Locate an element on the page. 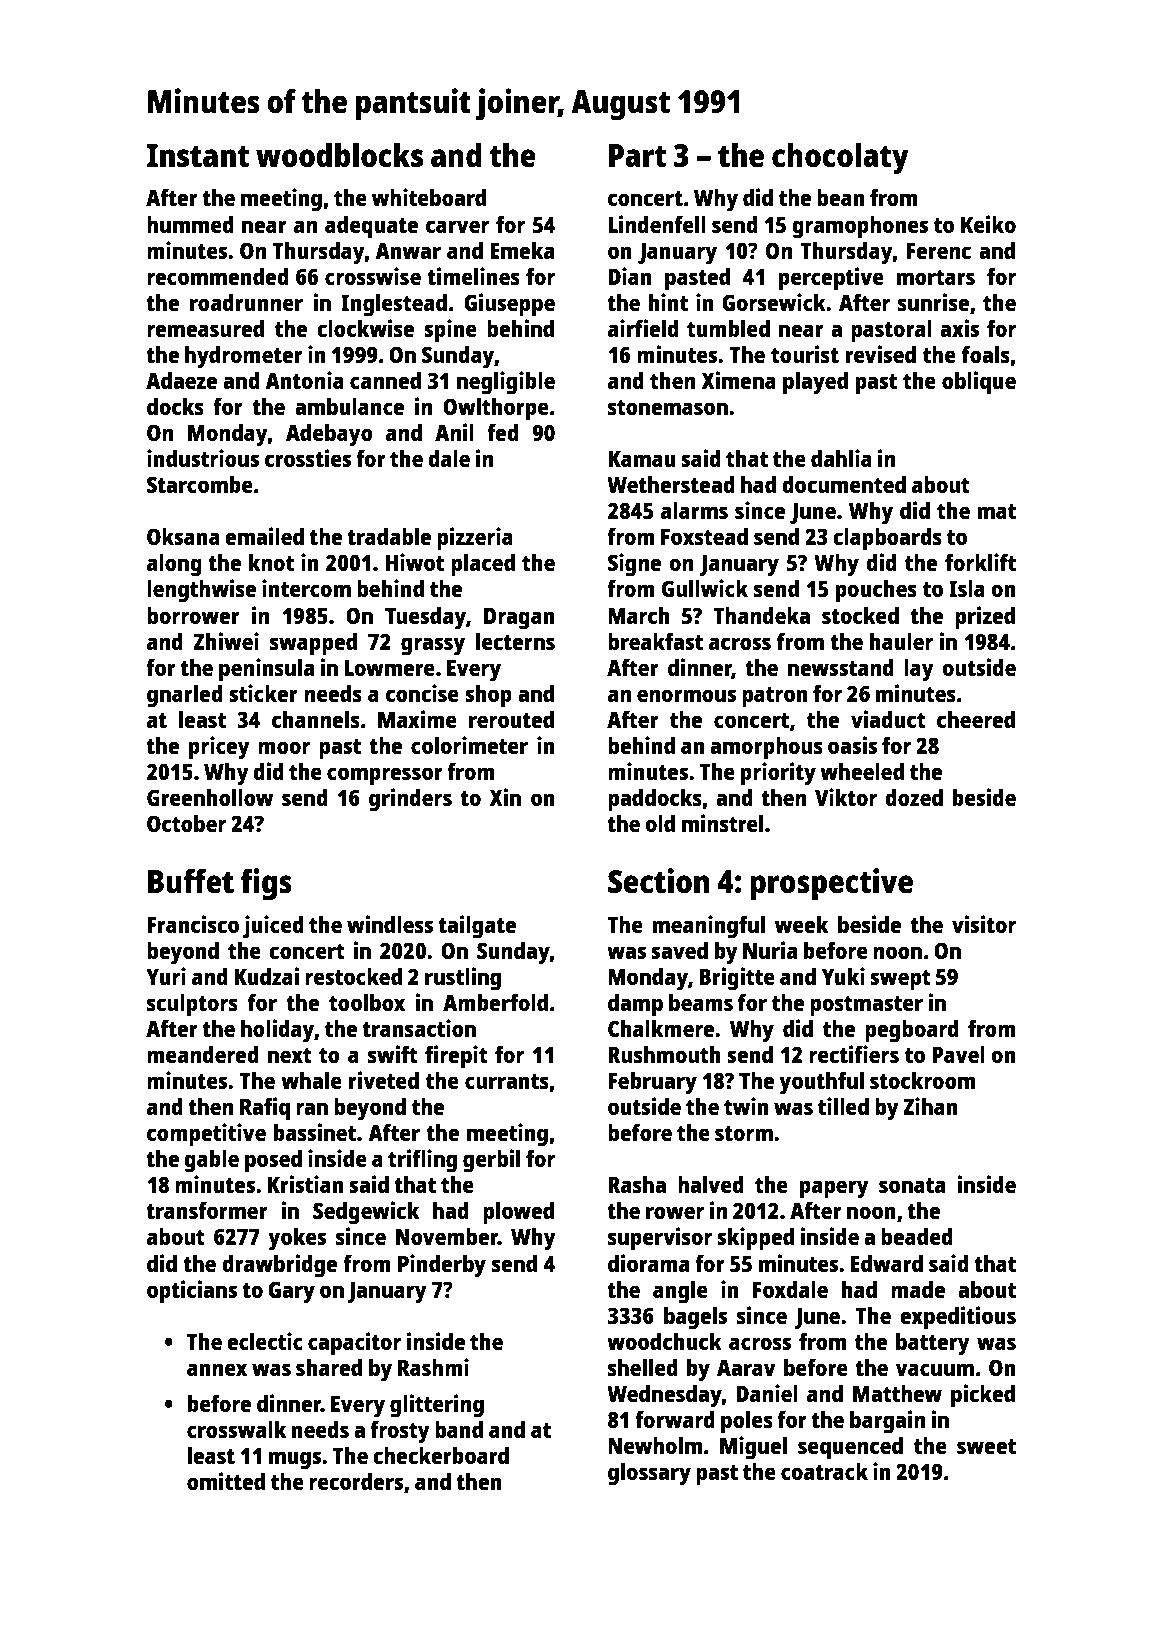 This page has width=1163, height=1645. damp is located at coordinates (635, 1005).
